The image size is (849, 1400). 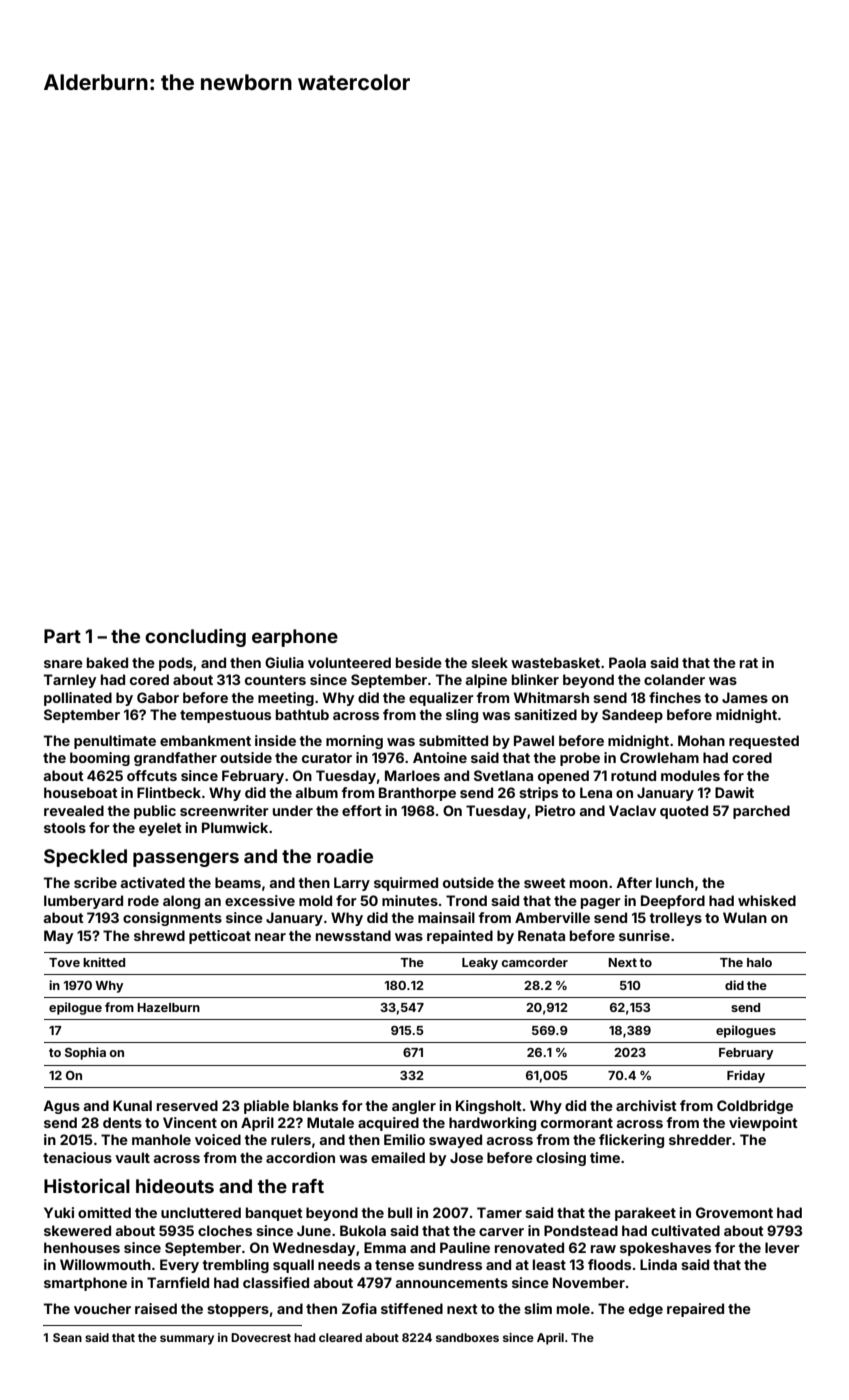 I want to click on blanks, so click(x=315, y=1105).
